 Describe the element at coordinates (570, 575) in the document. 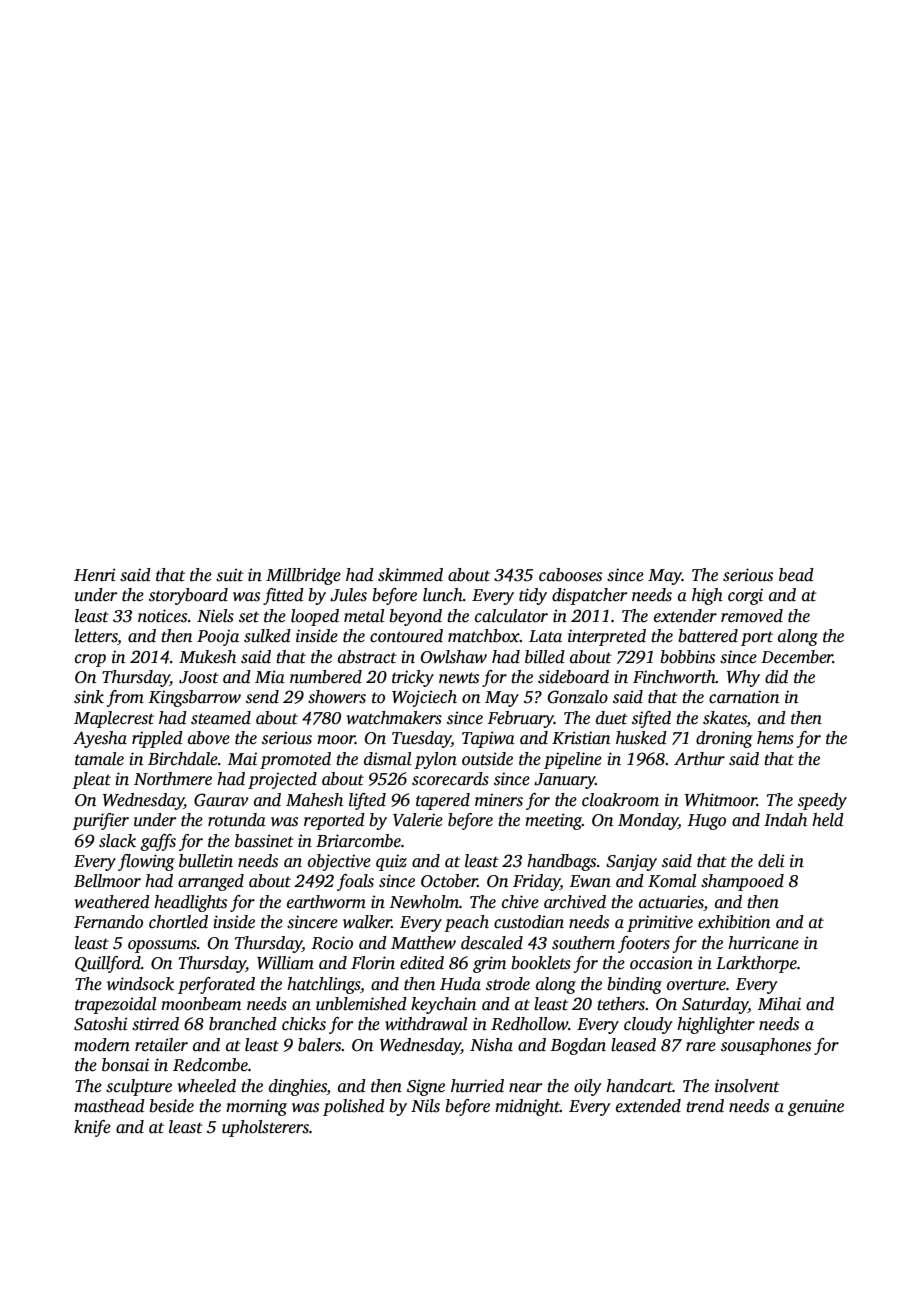

I see `cabooses` at that location.
